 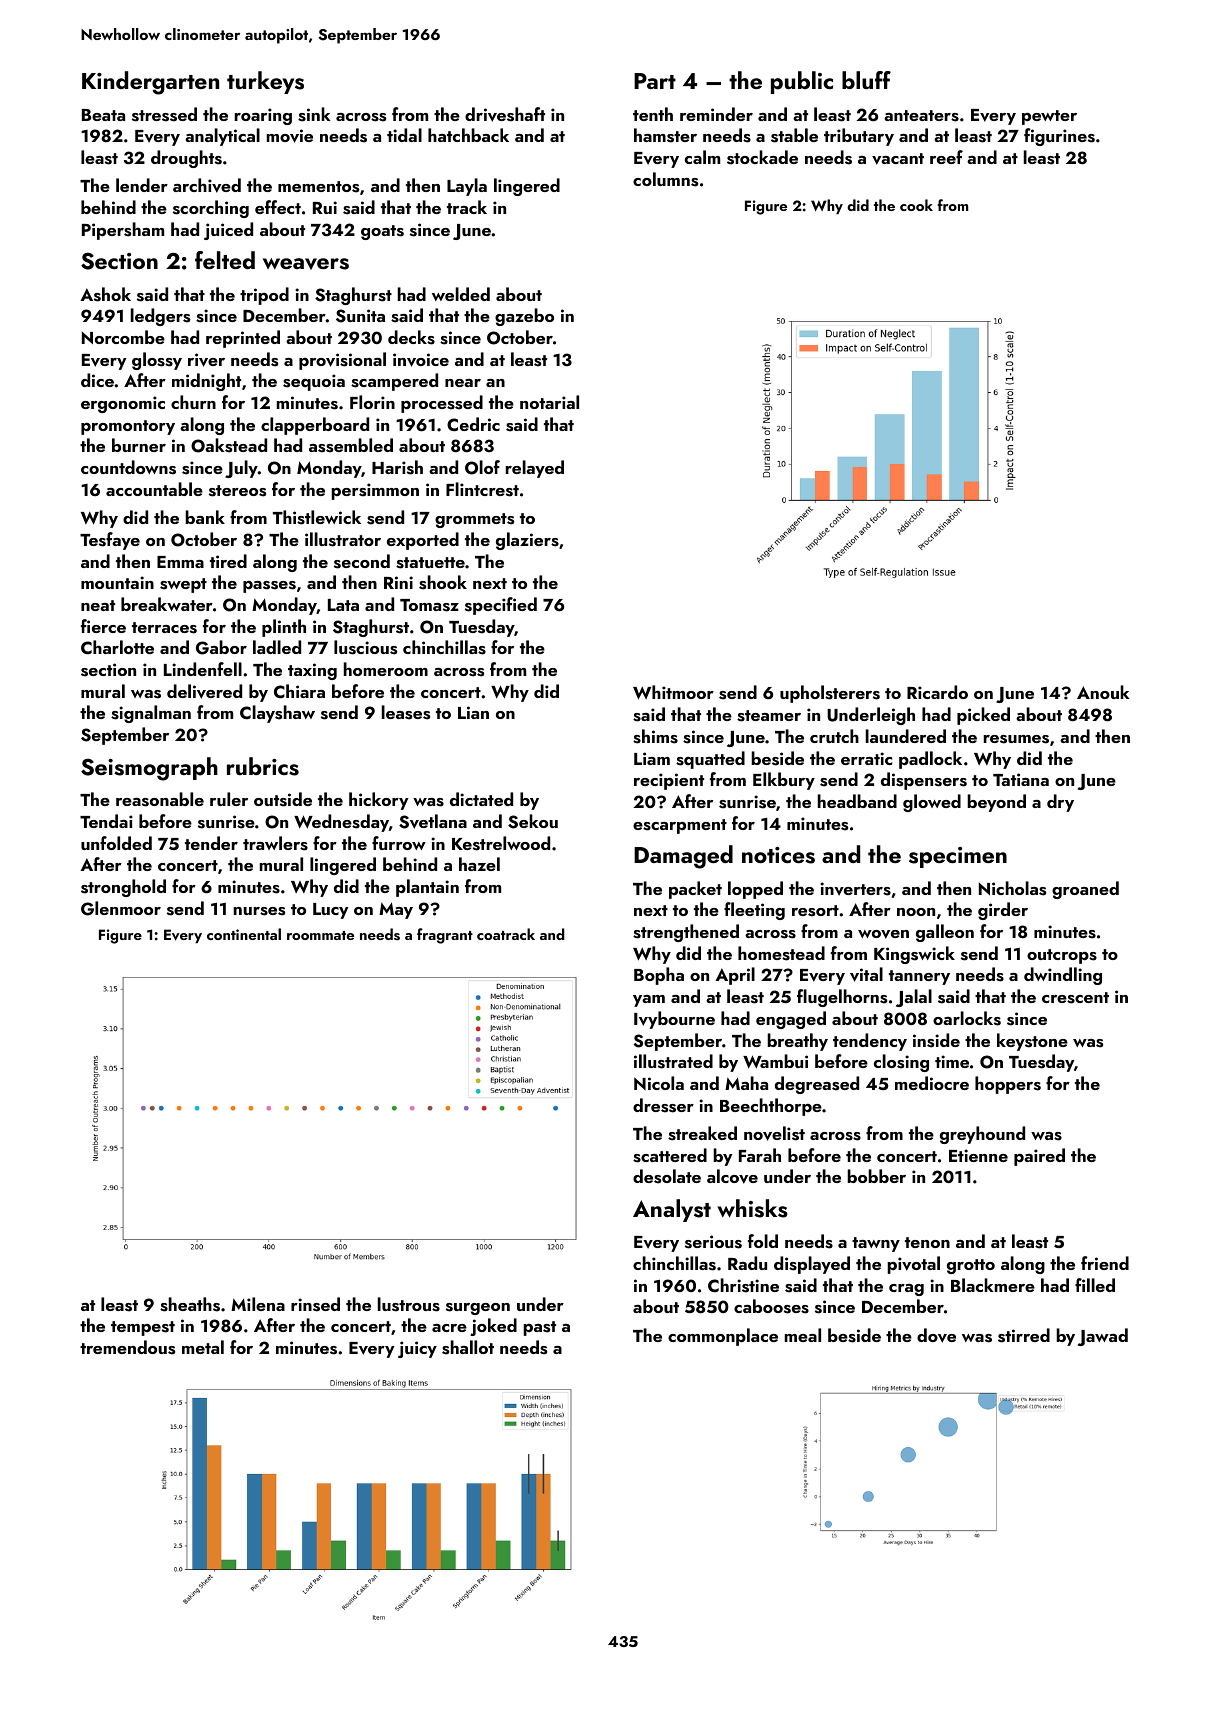 What do you see at coordinates (655, 81) in the image?
I see `Part` at bounding box center [655, 81].
